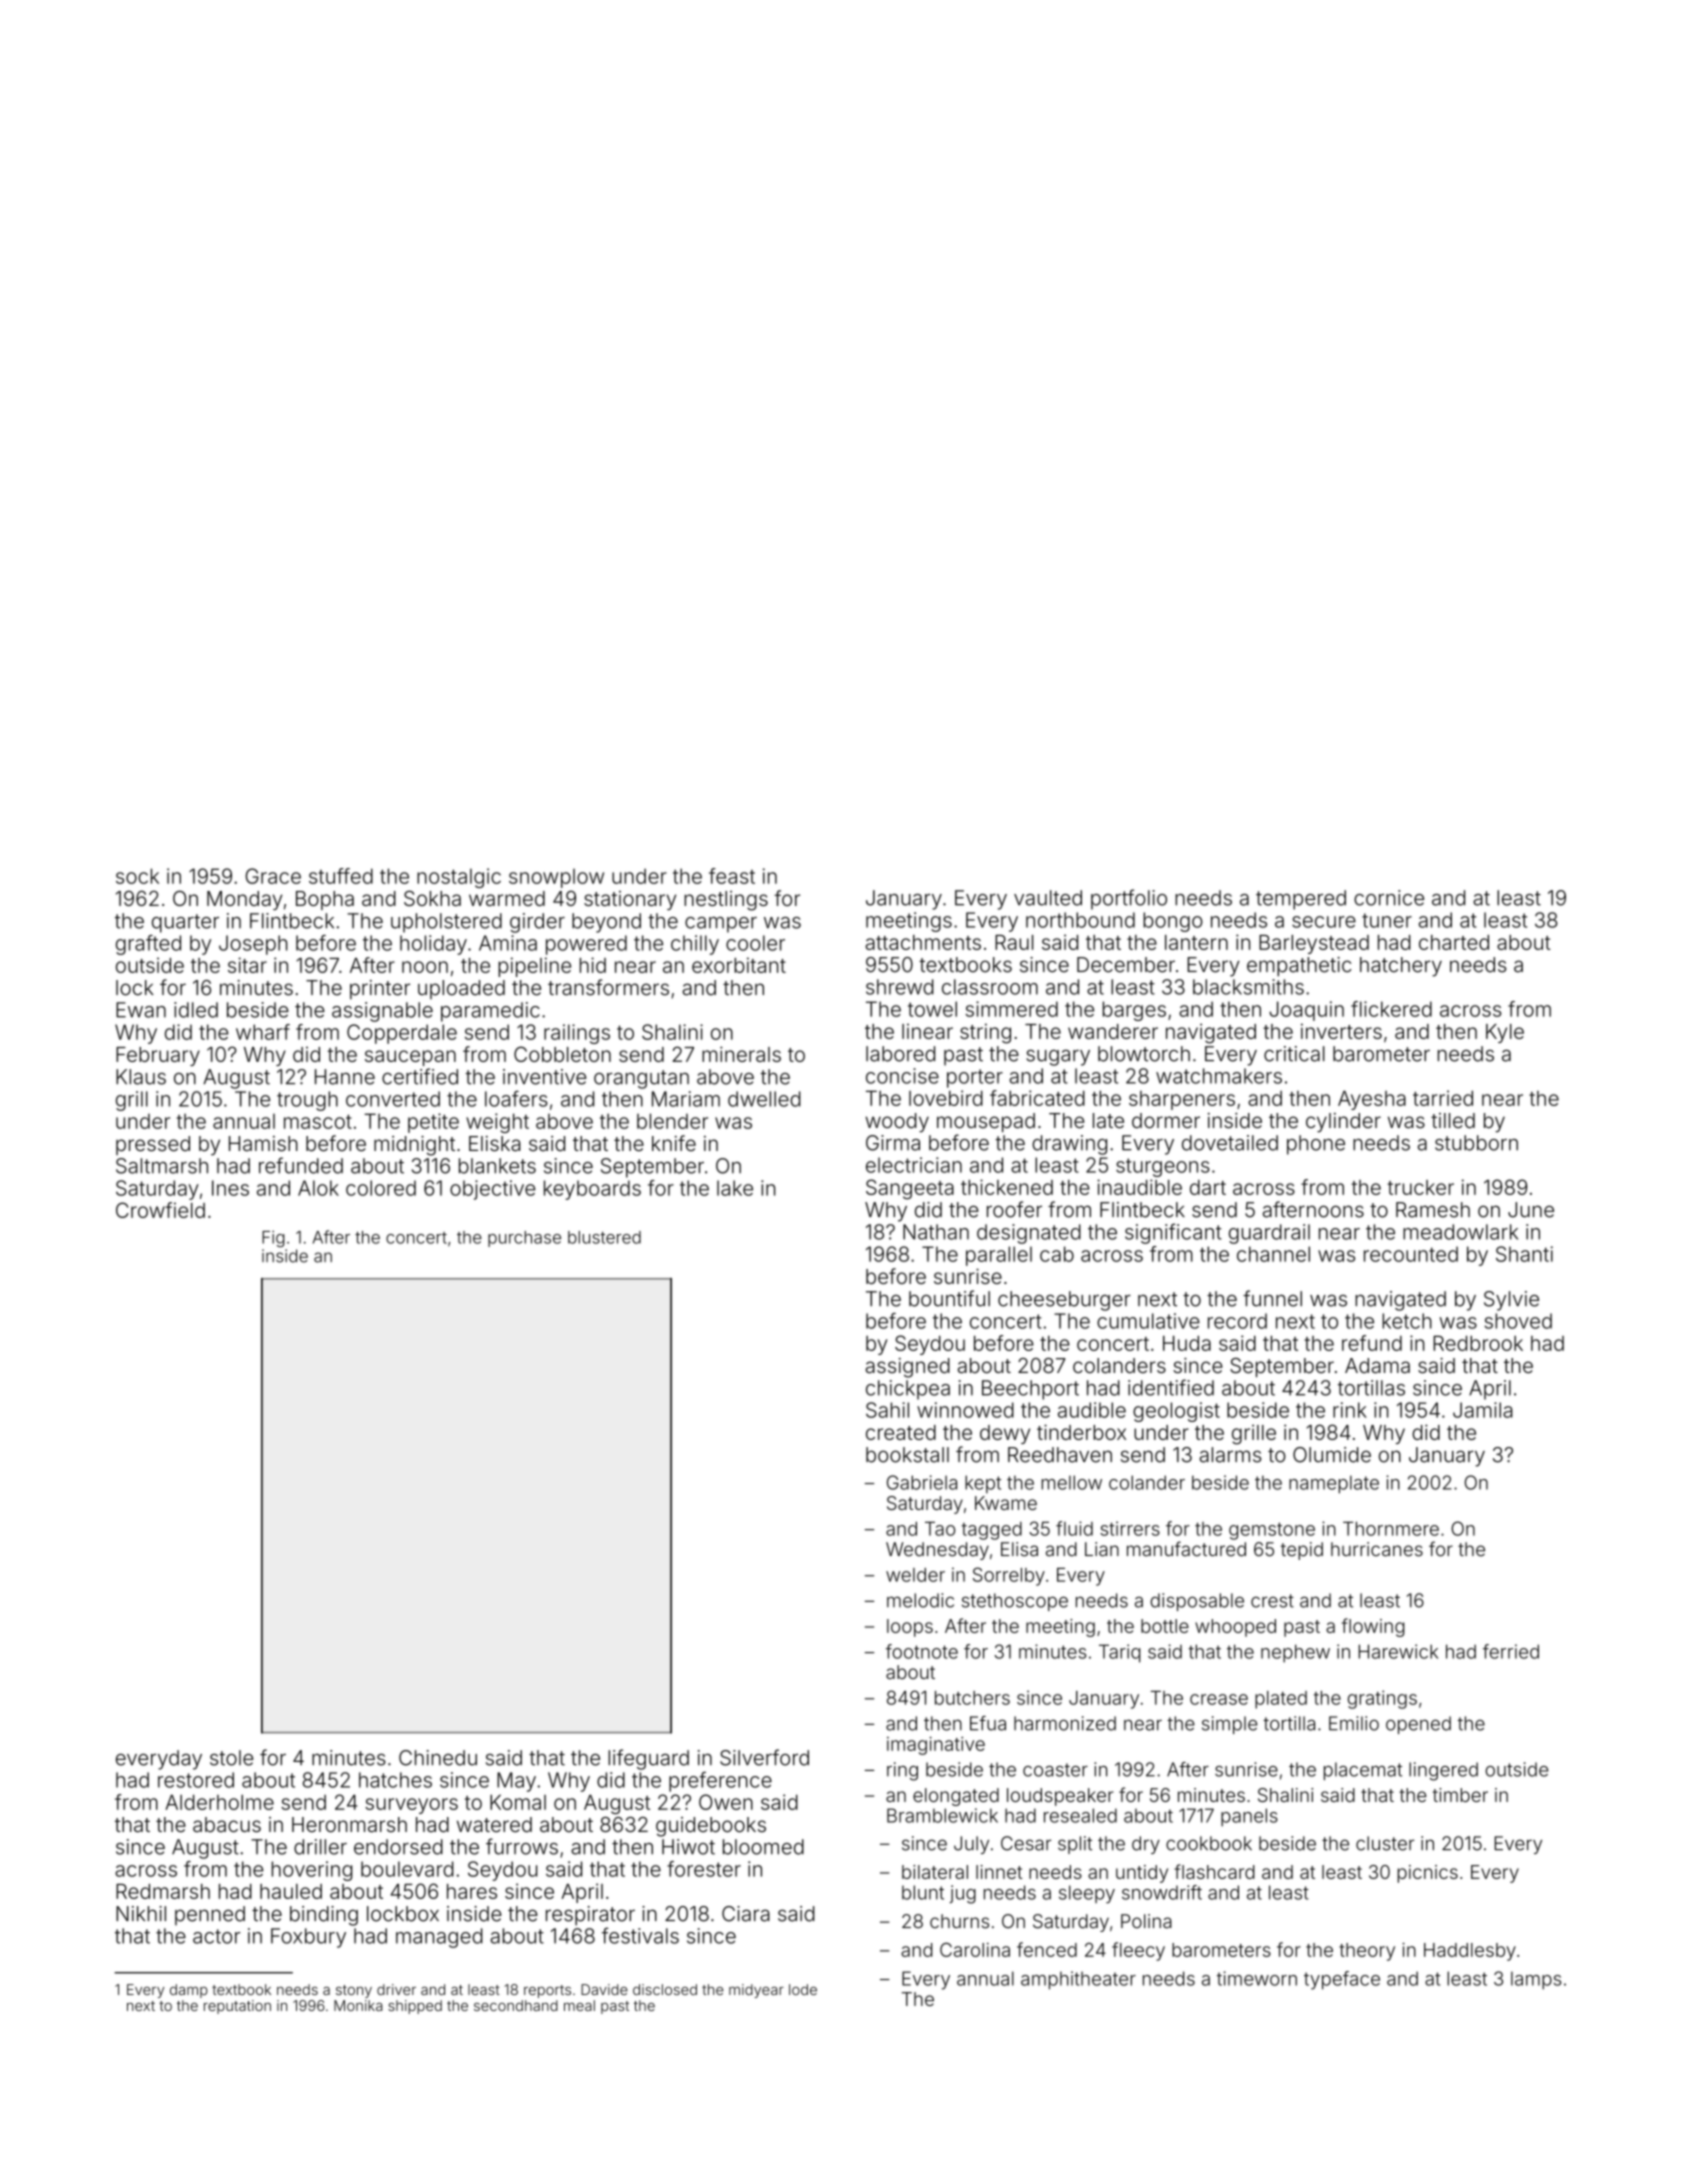 The image size is (1683, 2178). Describe the element at coordinates (1030, 1390) in the page. I see `Beechport` at that location.
